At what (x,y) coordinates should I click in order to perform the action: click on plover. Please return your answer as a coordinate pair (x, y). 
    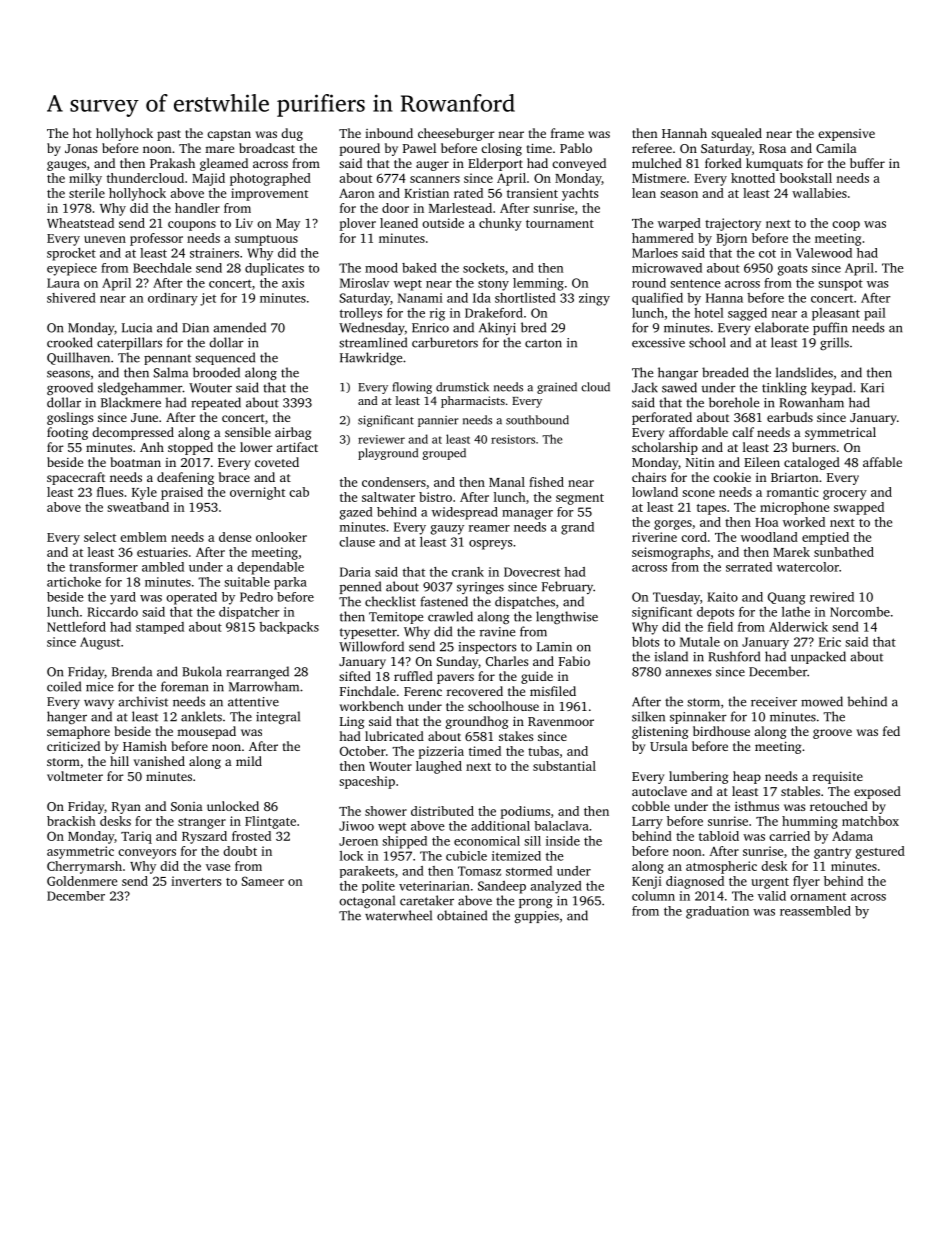
    Looking at the image, I should click on (358, 224).
